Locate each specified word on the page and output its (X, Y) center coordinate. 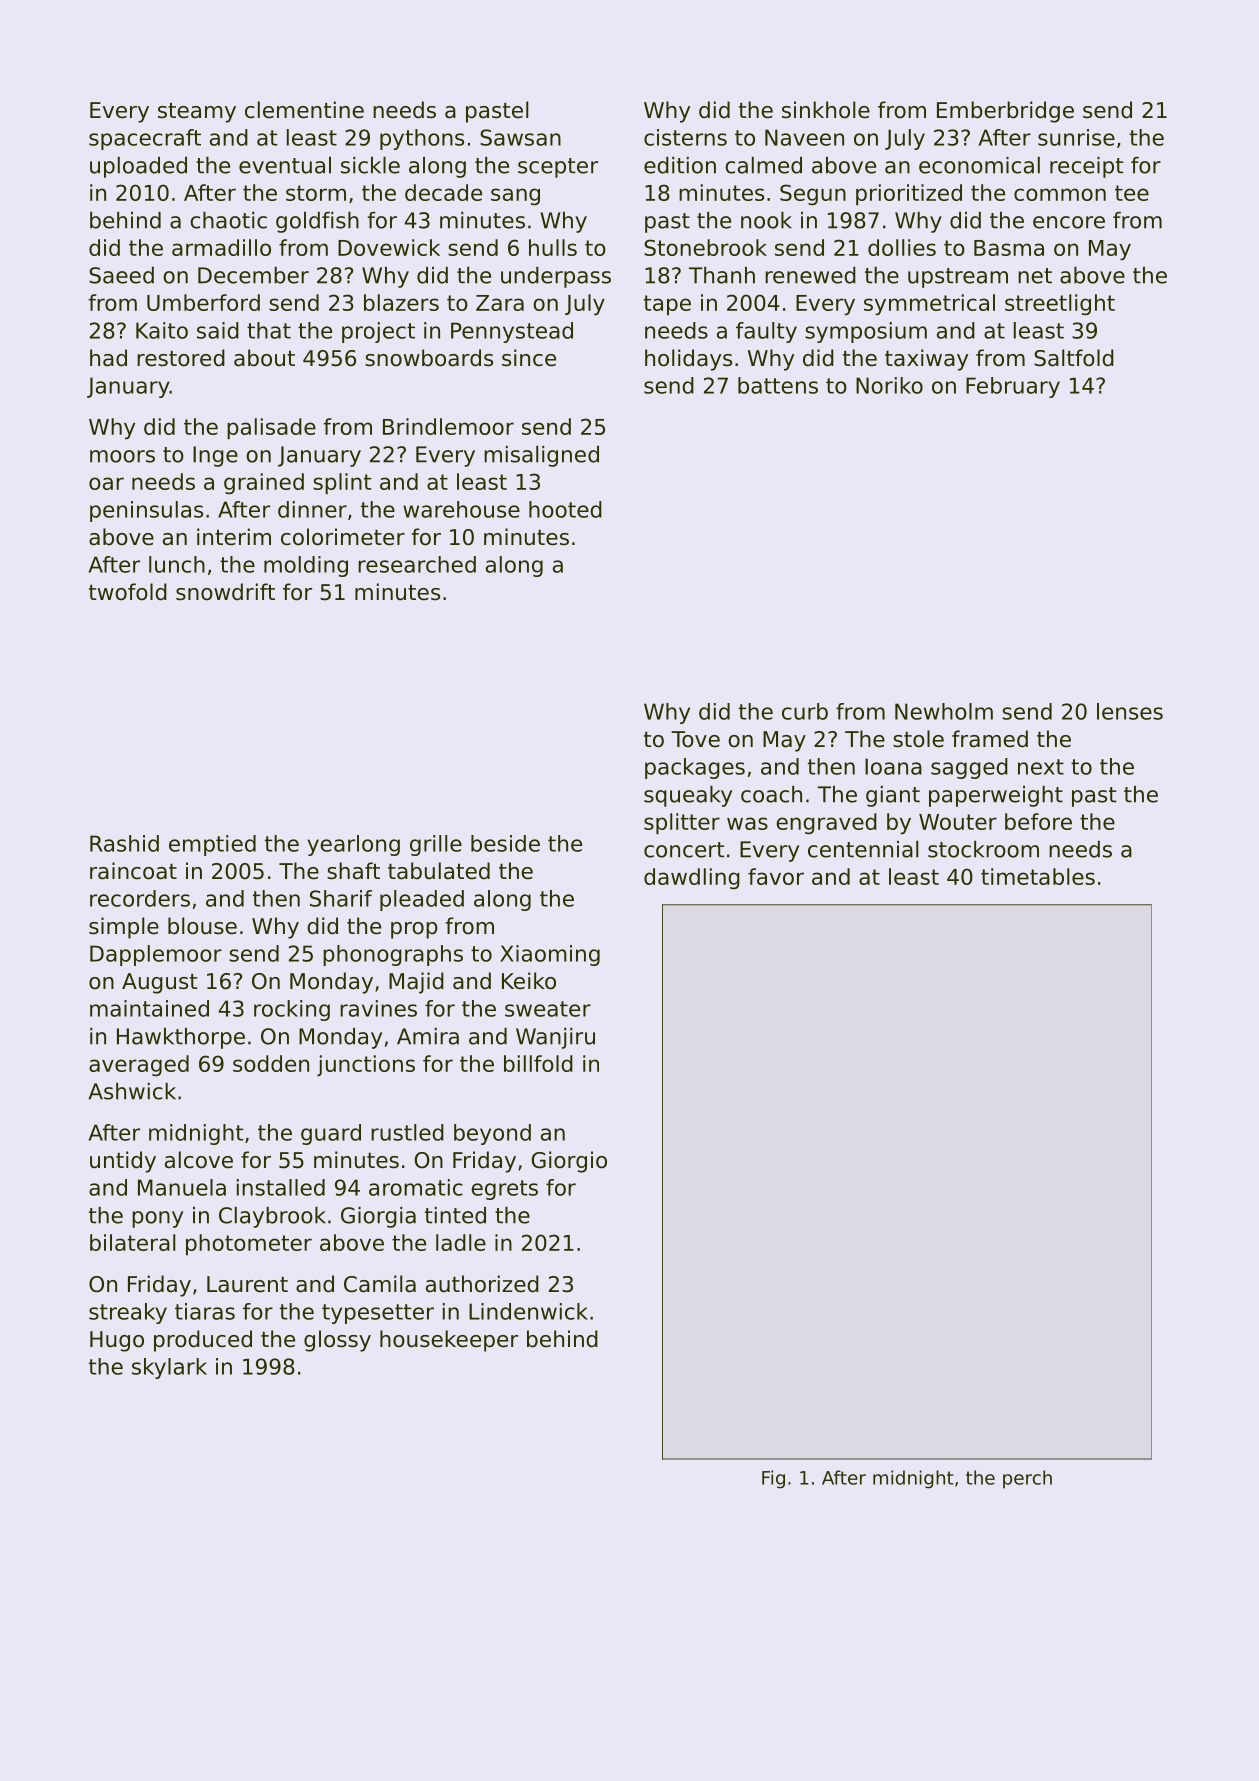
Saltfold (1074, 358)
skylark (169, 1368)
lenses (1130, 711)
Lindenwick (528, 1311)
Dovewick (389, 247)
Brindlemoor (448, 426)
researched (417, 564)
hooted (565, 509)
